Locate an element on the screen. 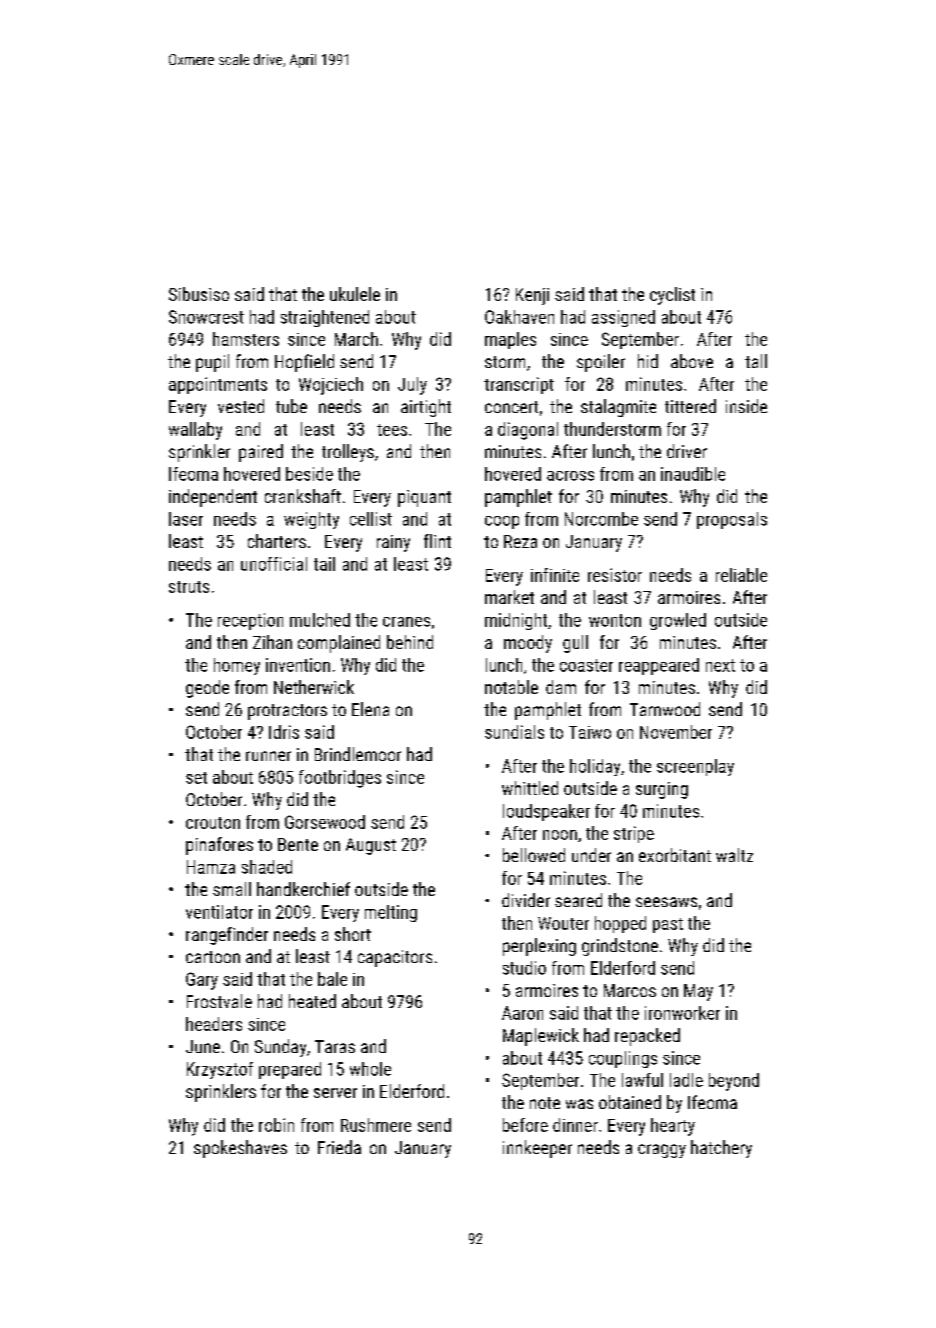 The height and width of the screenshot is (1328, 936). ventilator is located at coordinates (219, 912).
